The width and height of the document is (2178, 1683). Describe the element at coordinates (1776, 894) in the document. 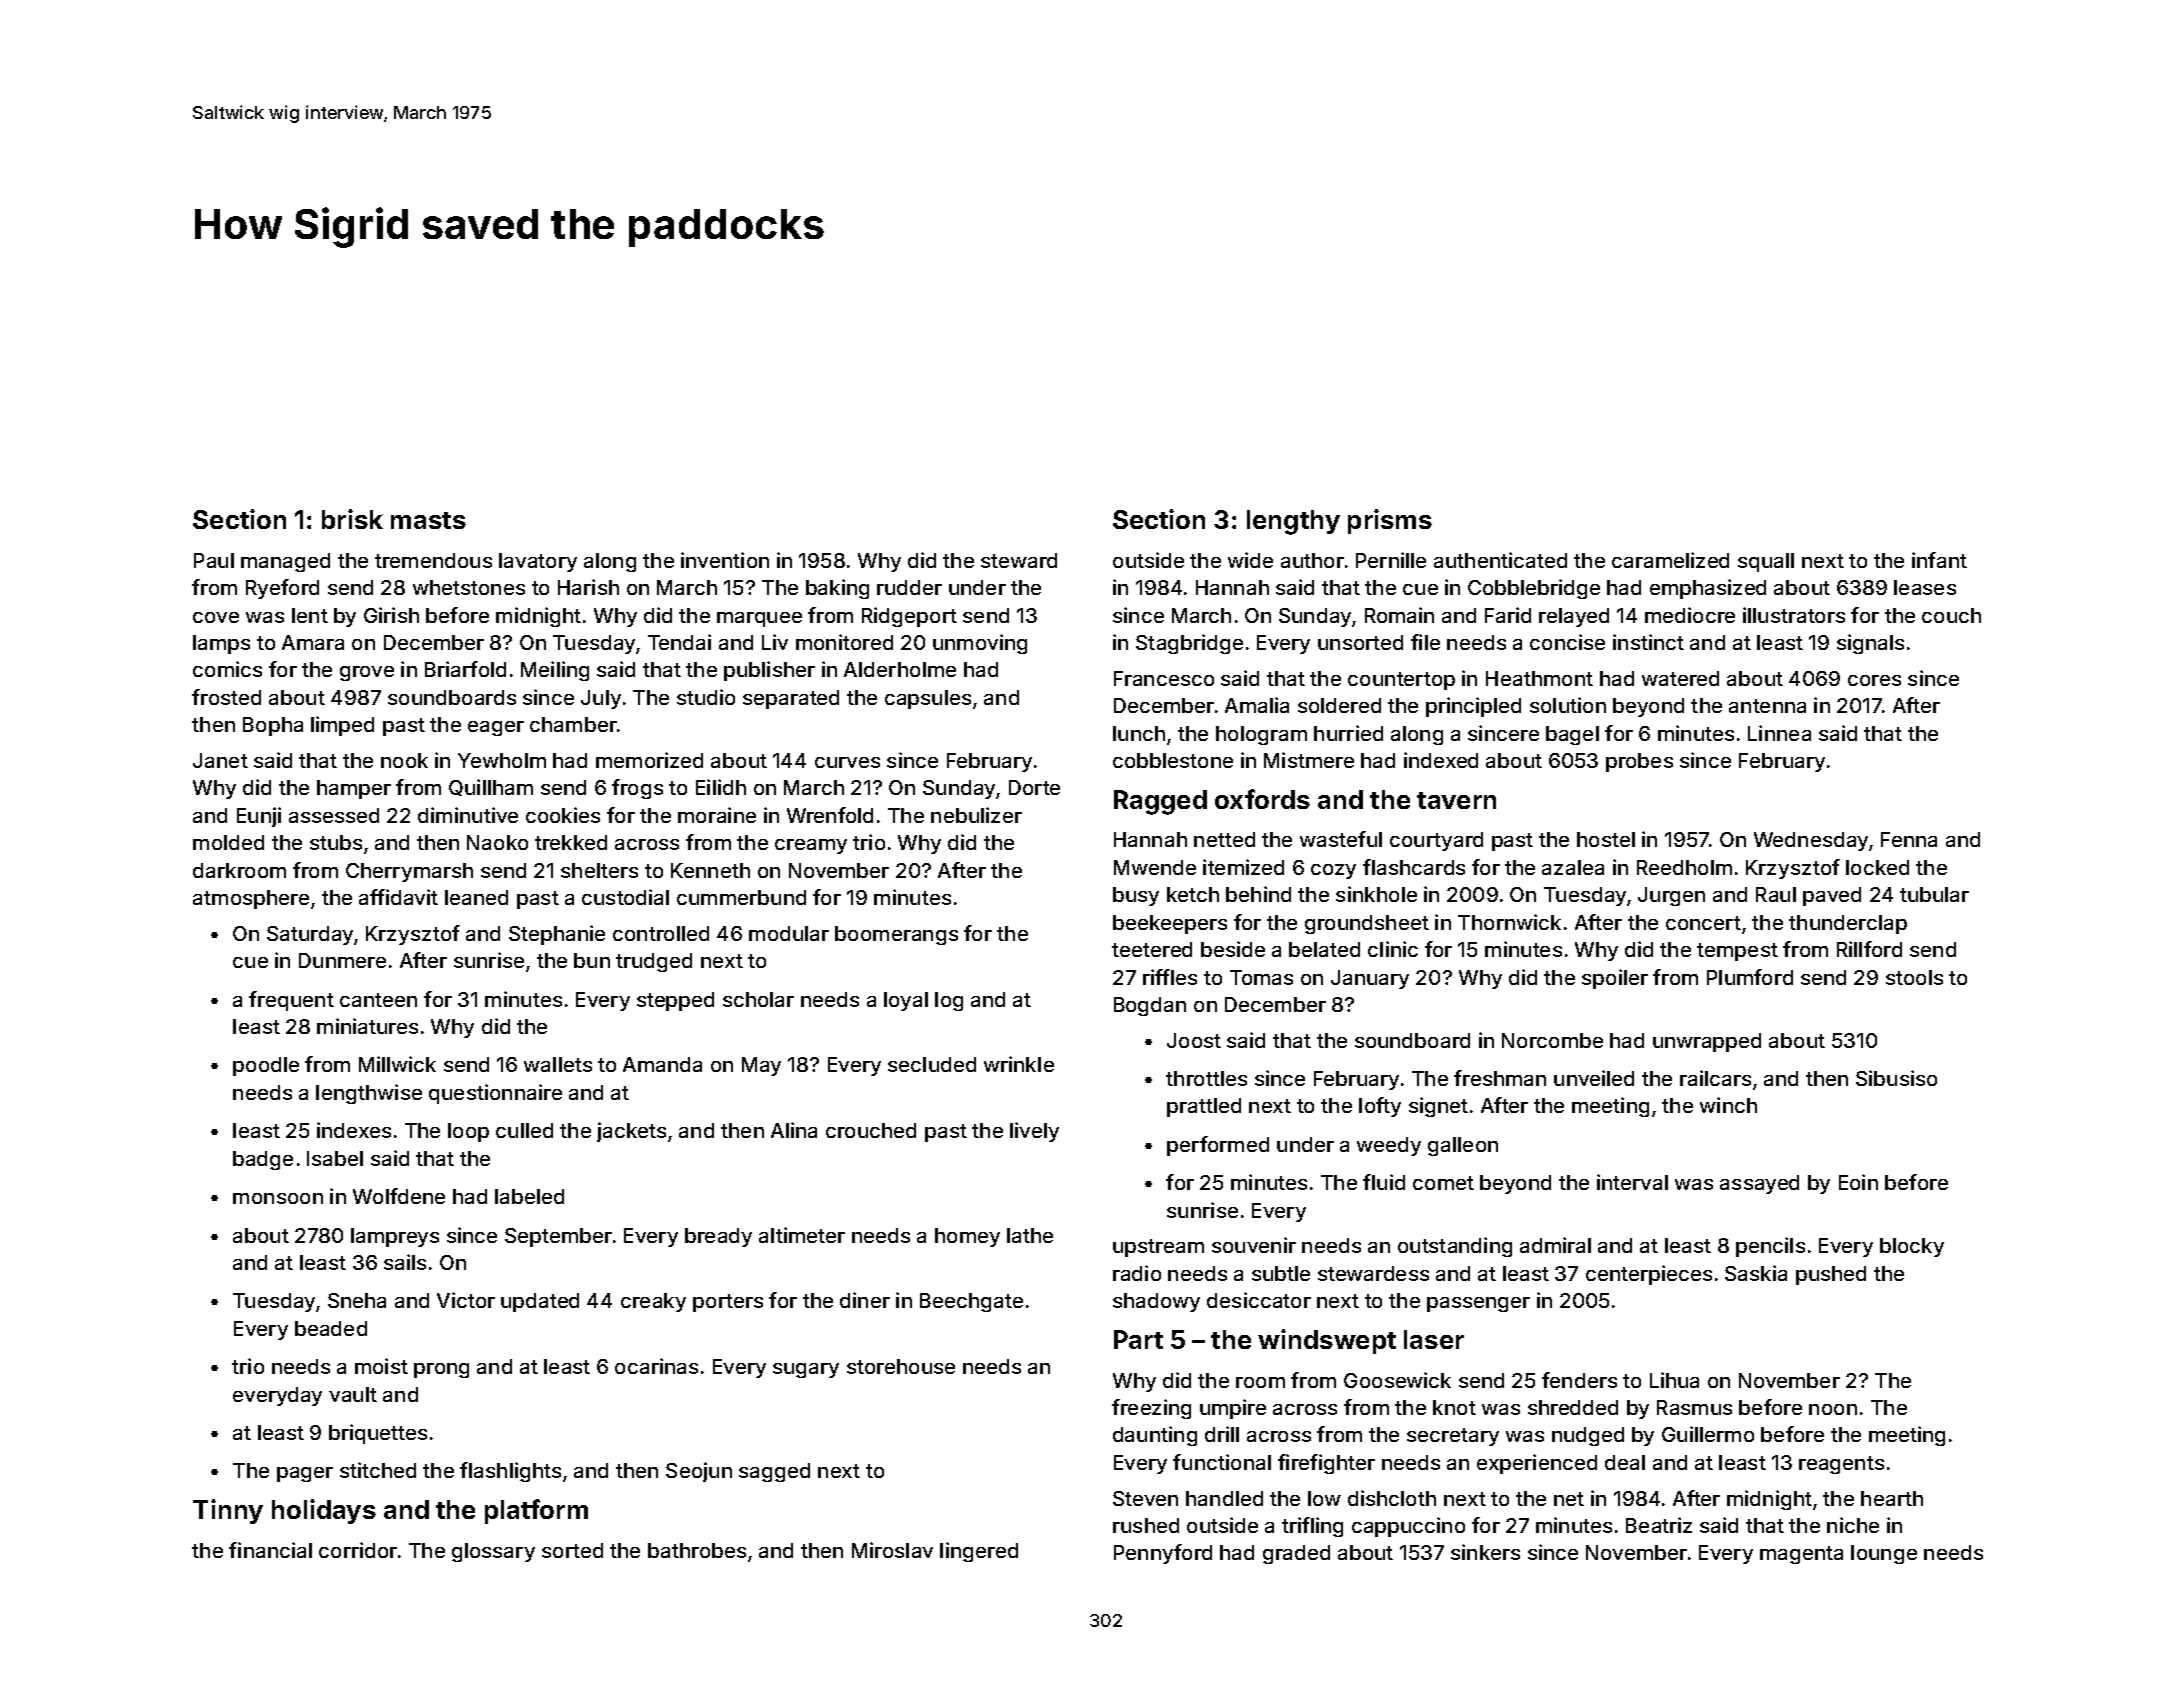

I see `Raul` at that location.
